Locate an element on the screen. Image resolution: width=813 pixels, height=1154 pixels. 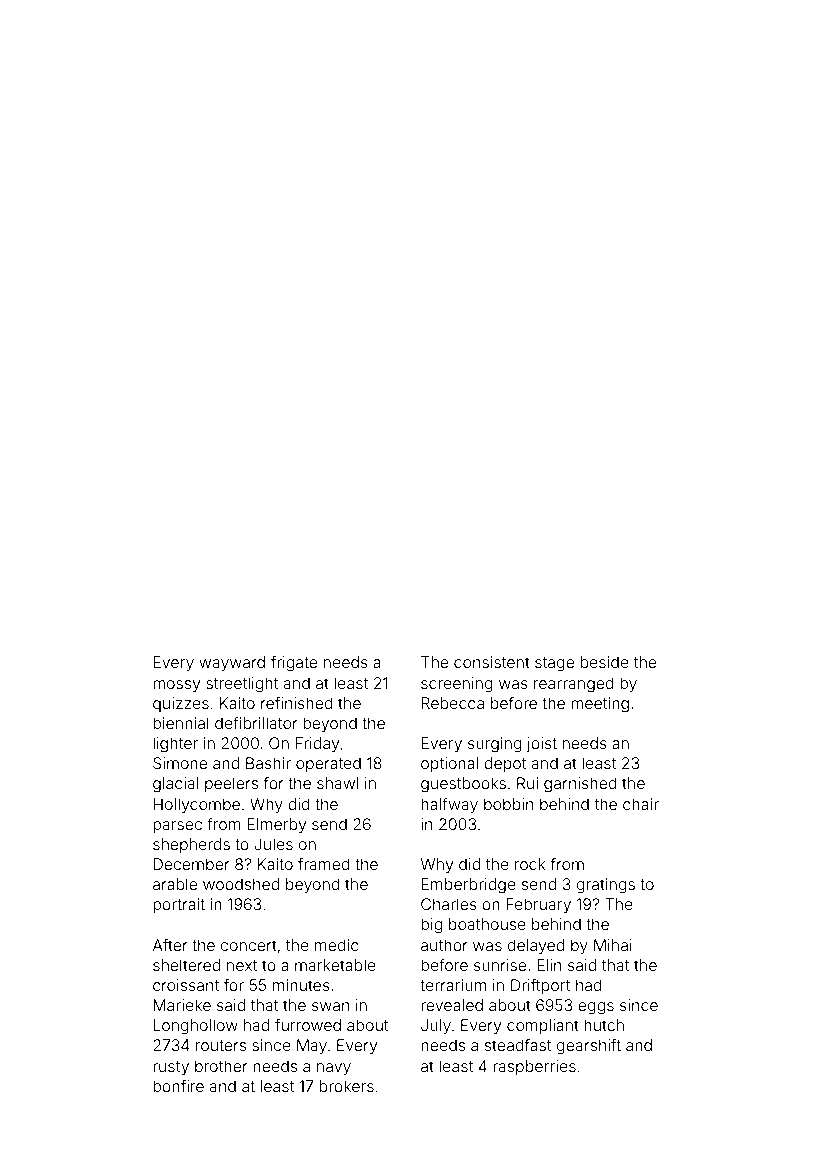
revealed is located at coordinates (452, 1005).
